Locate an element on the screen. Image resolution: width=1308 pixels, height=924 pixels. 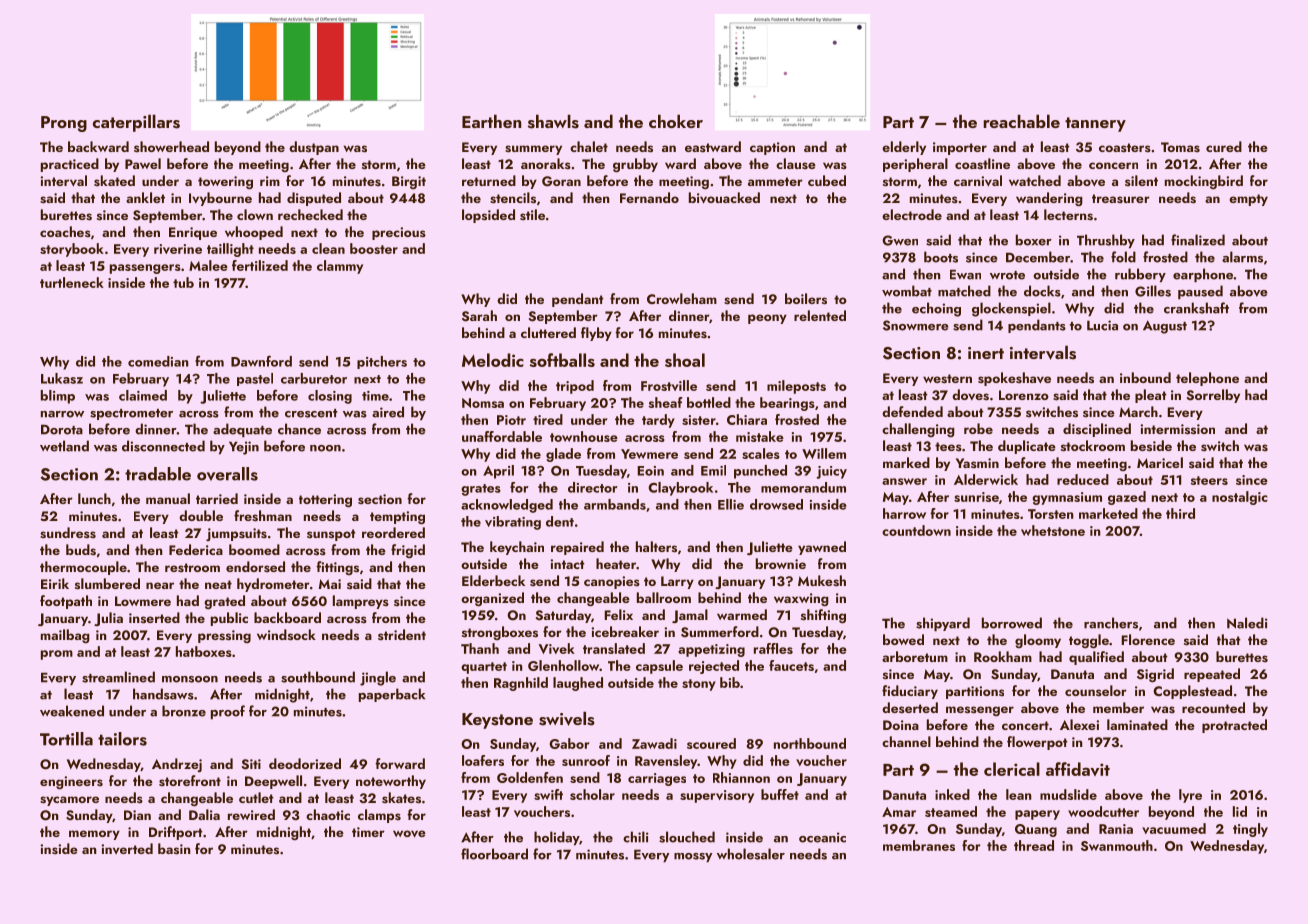
cured is located at coordinates (1224, 146).
